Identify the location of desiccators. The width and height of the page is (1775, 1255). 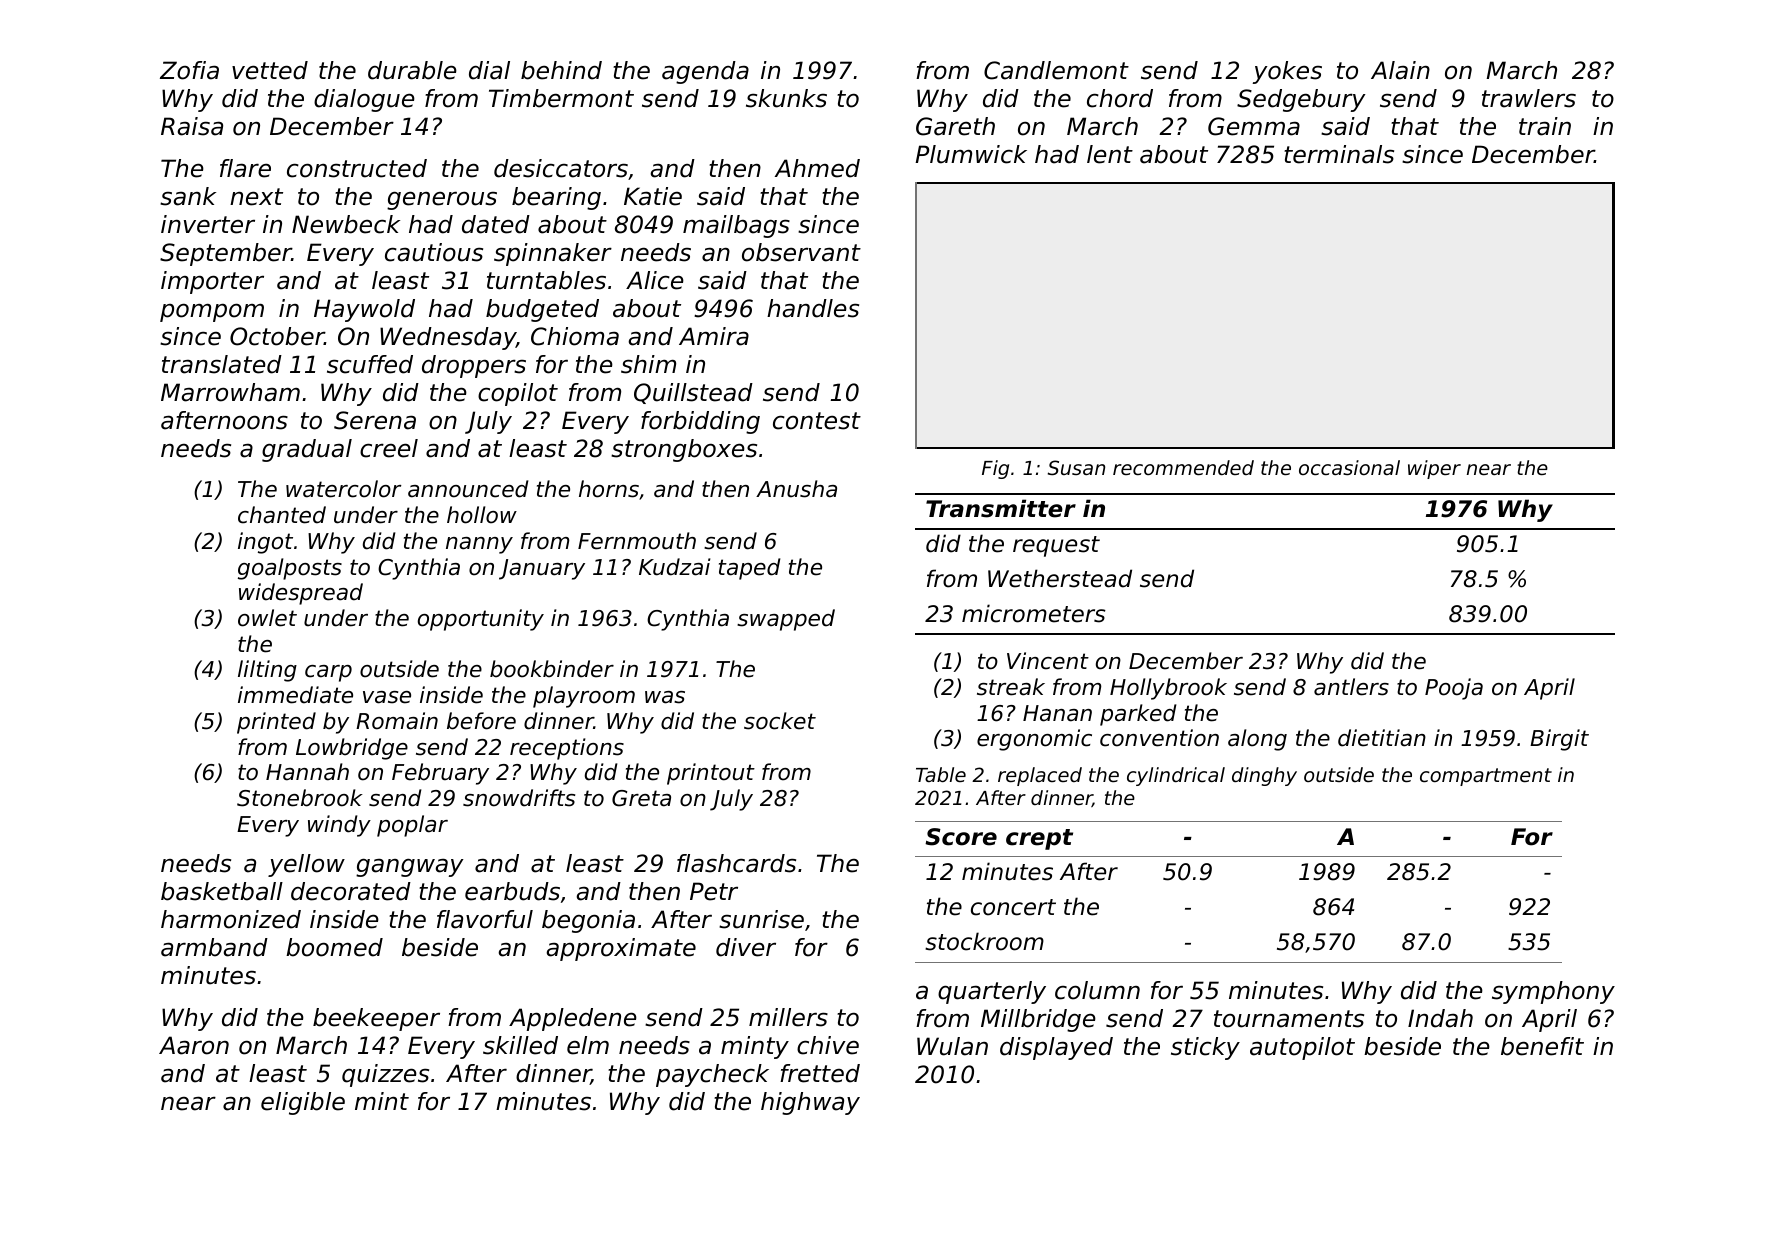
(561, 168).
